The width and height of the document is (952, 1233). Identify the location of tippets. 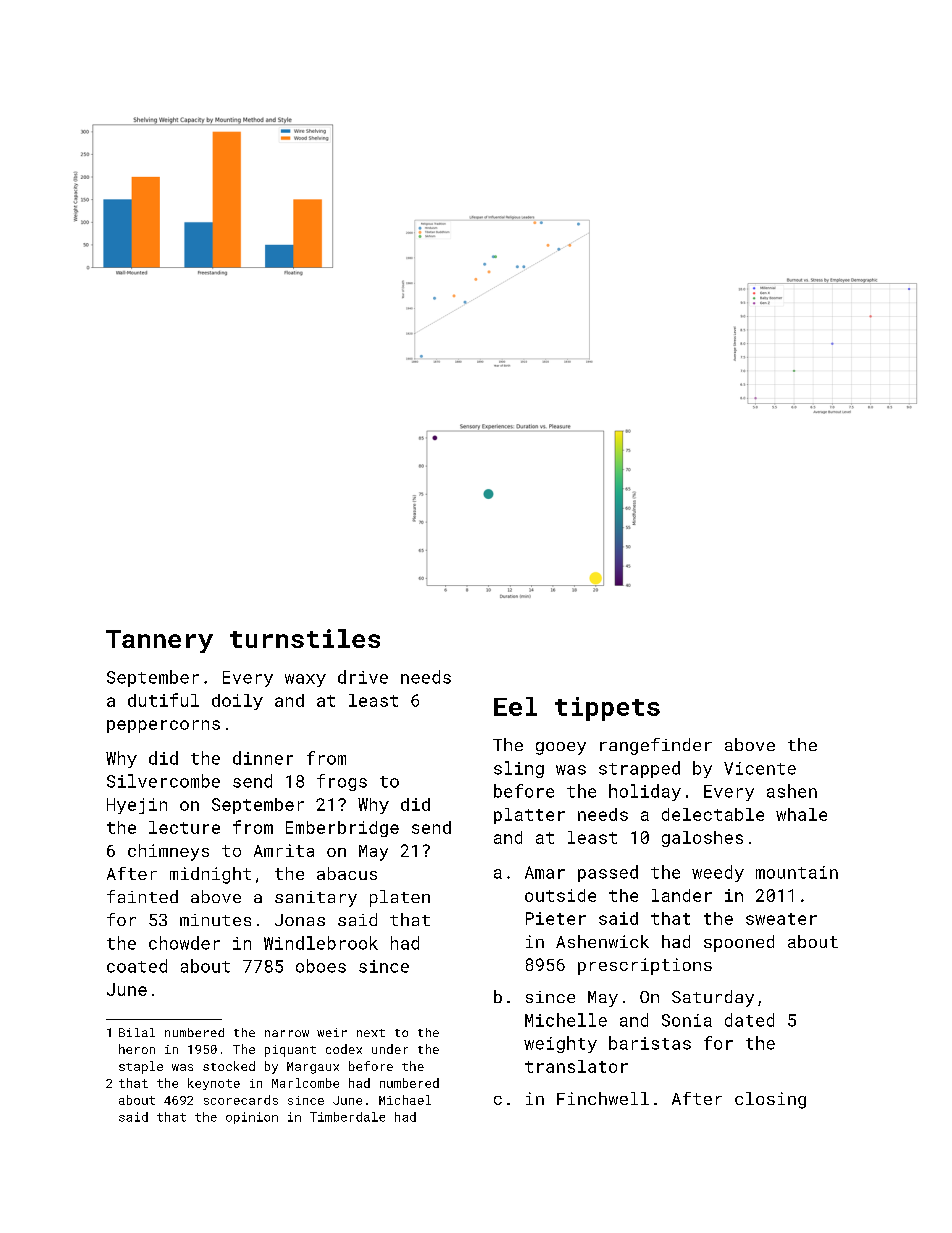
(607, 709).
